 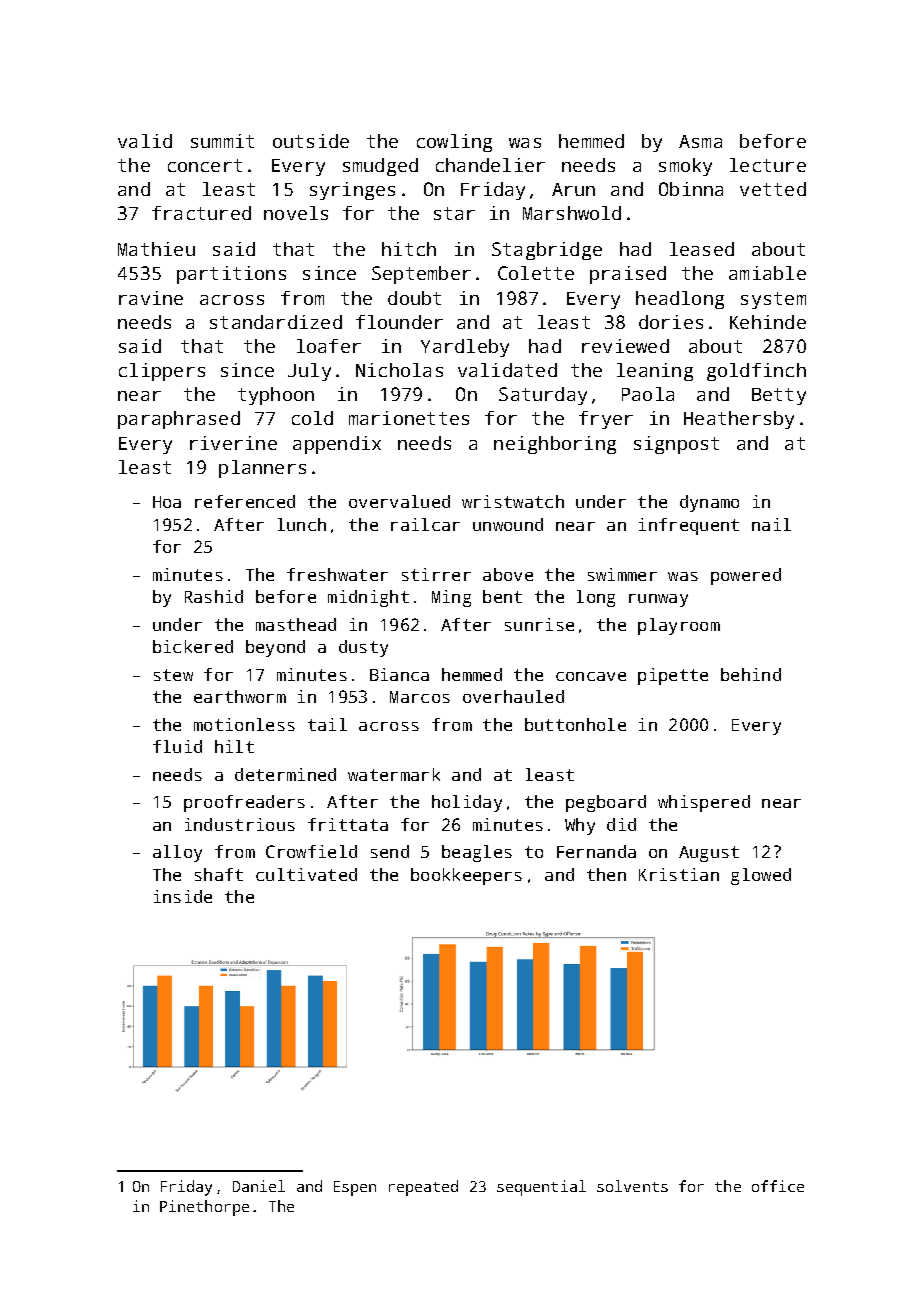 I want to click on Asma, so click(x=700, y=141).
